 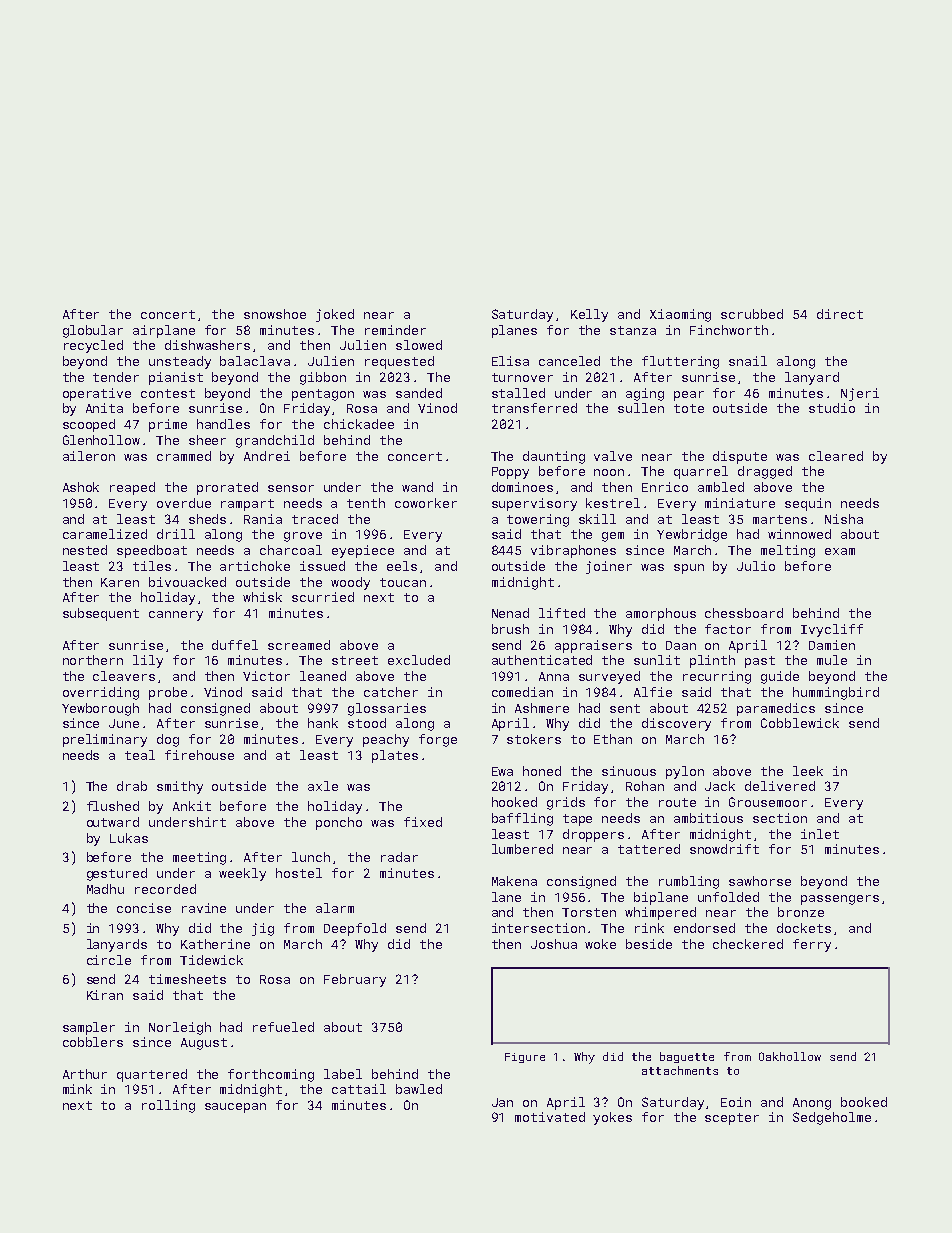 What do you see at coordinates (335, 908) in the document?
I see `alarm` at bounding box center [335, 908].
